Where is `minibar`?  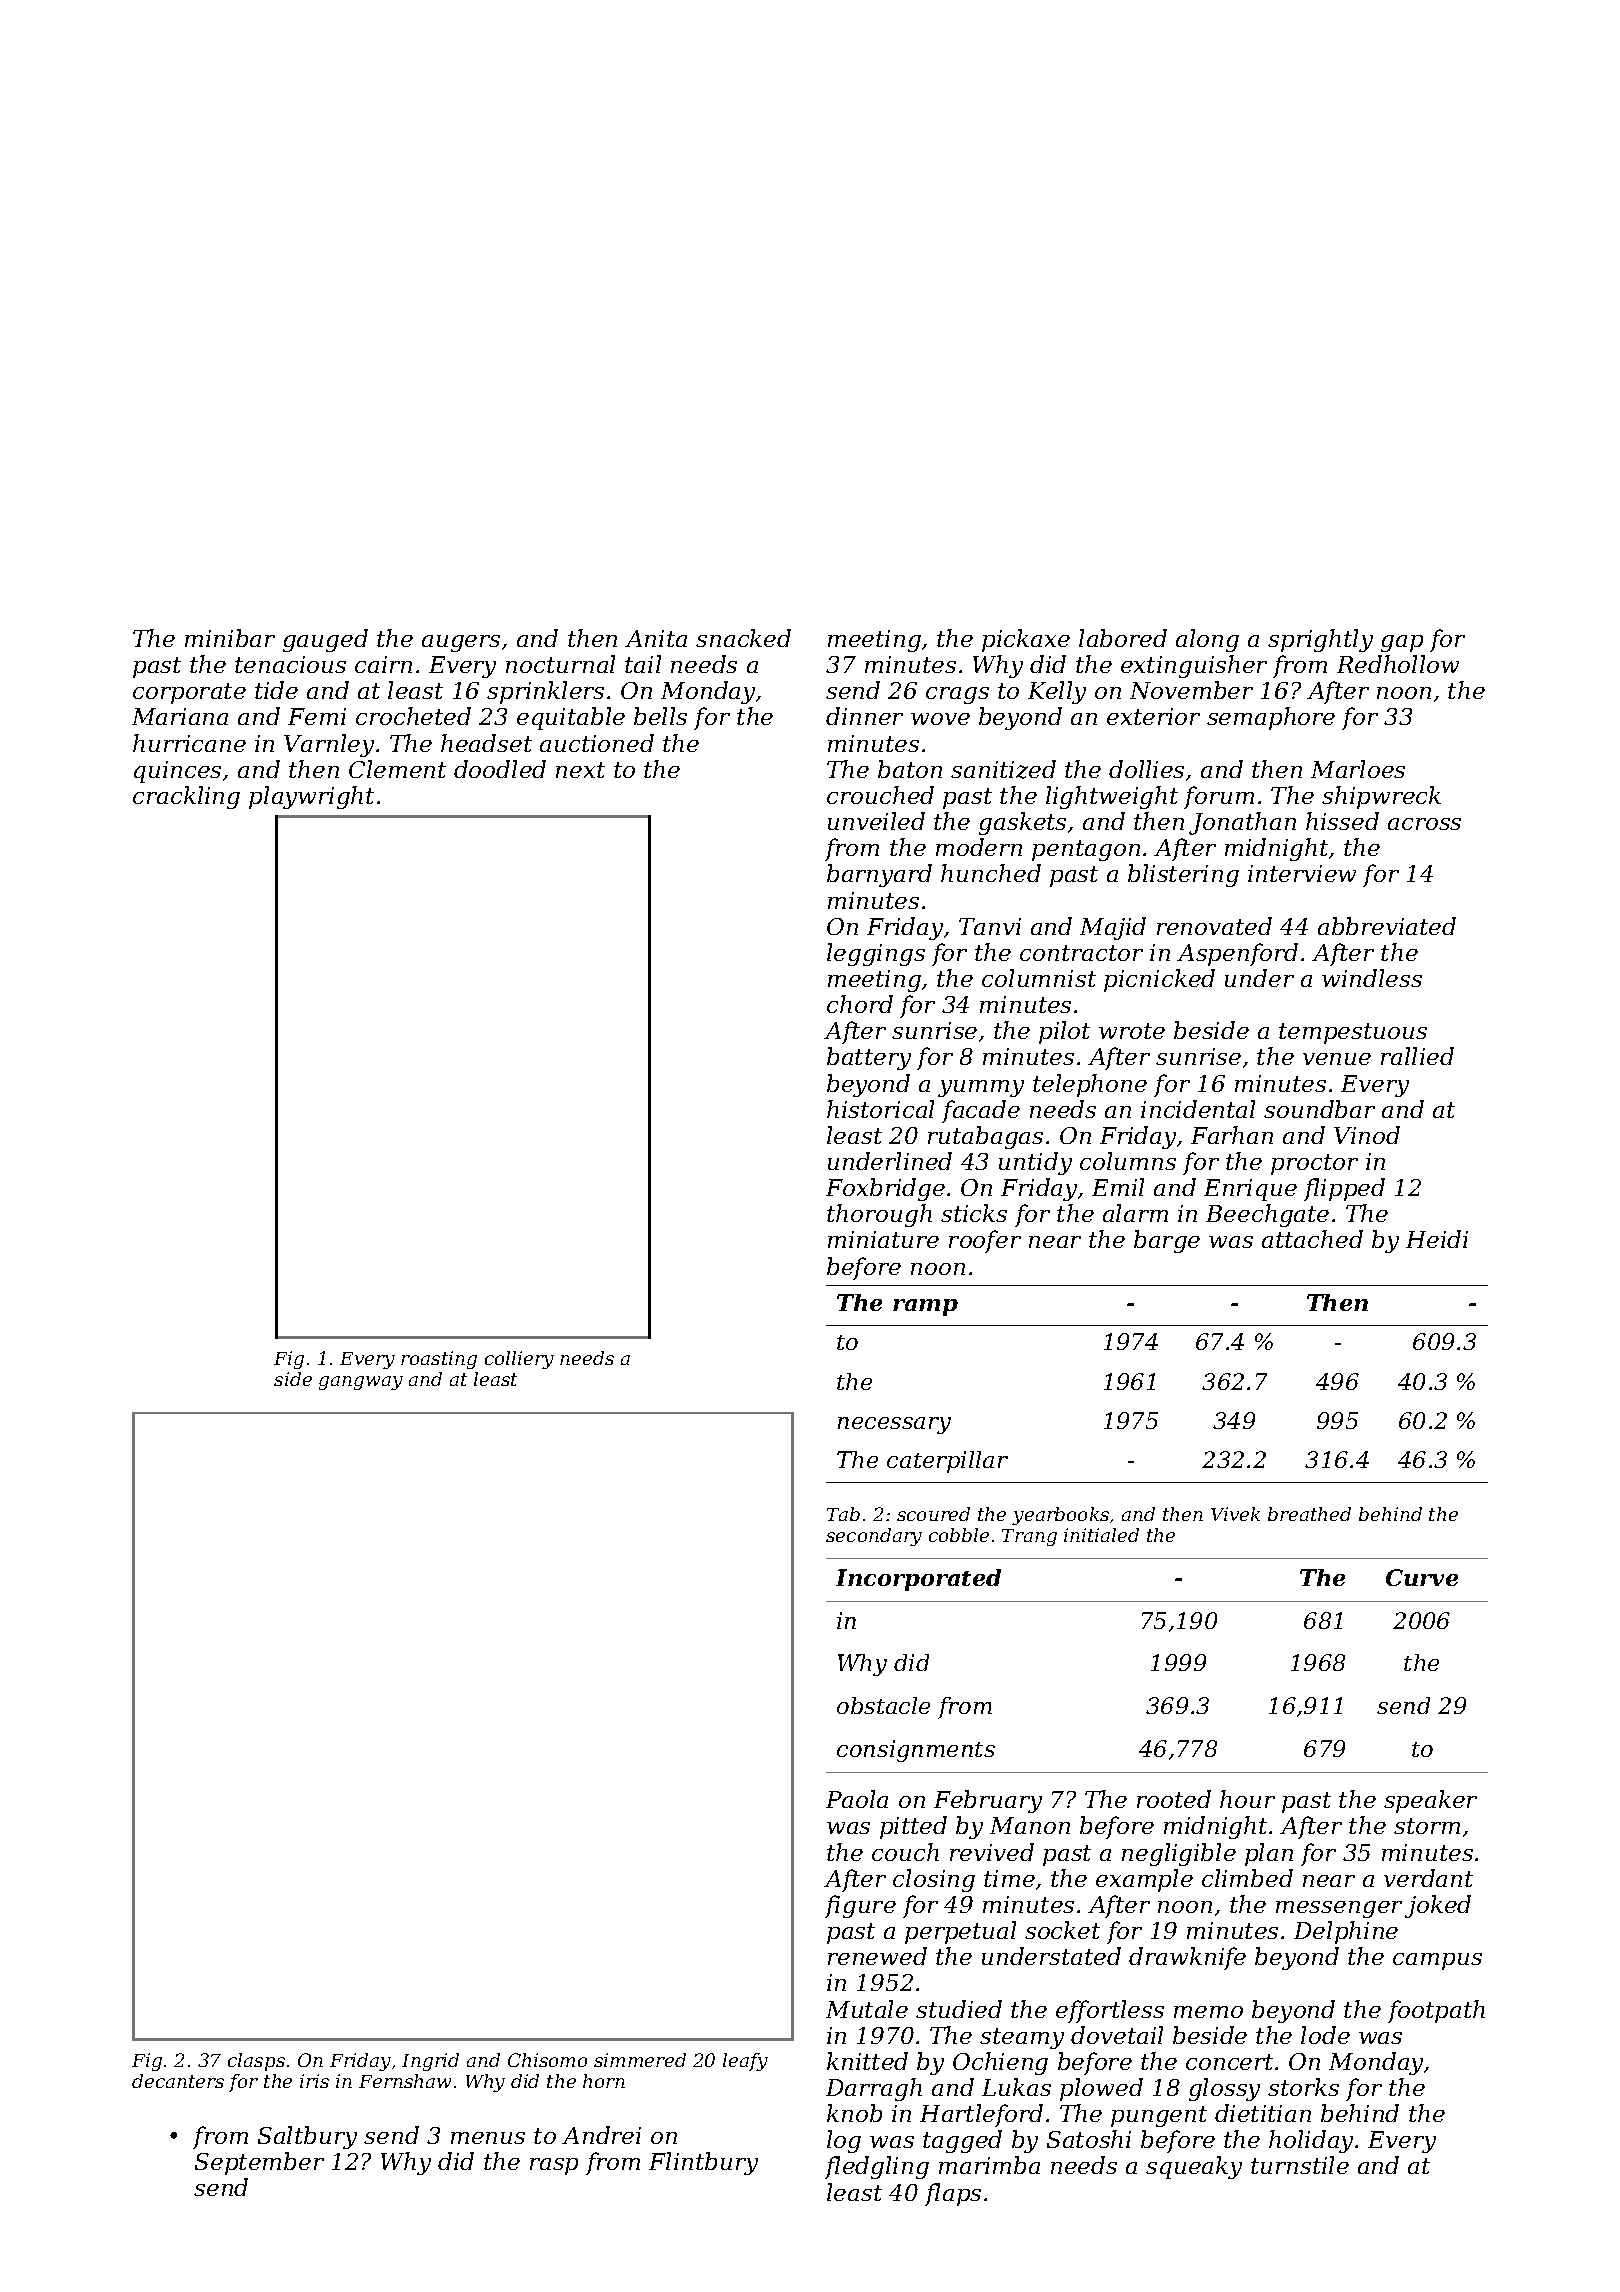 minibar is located at coordinates (230, 638).
